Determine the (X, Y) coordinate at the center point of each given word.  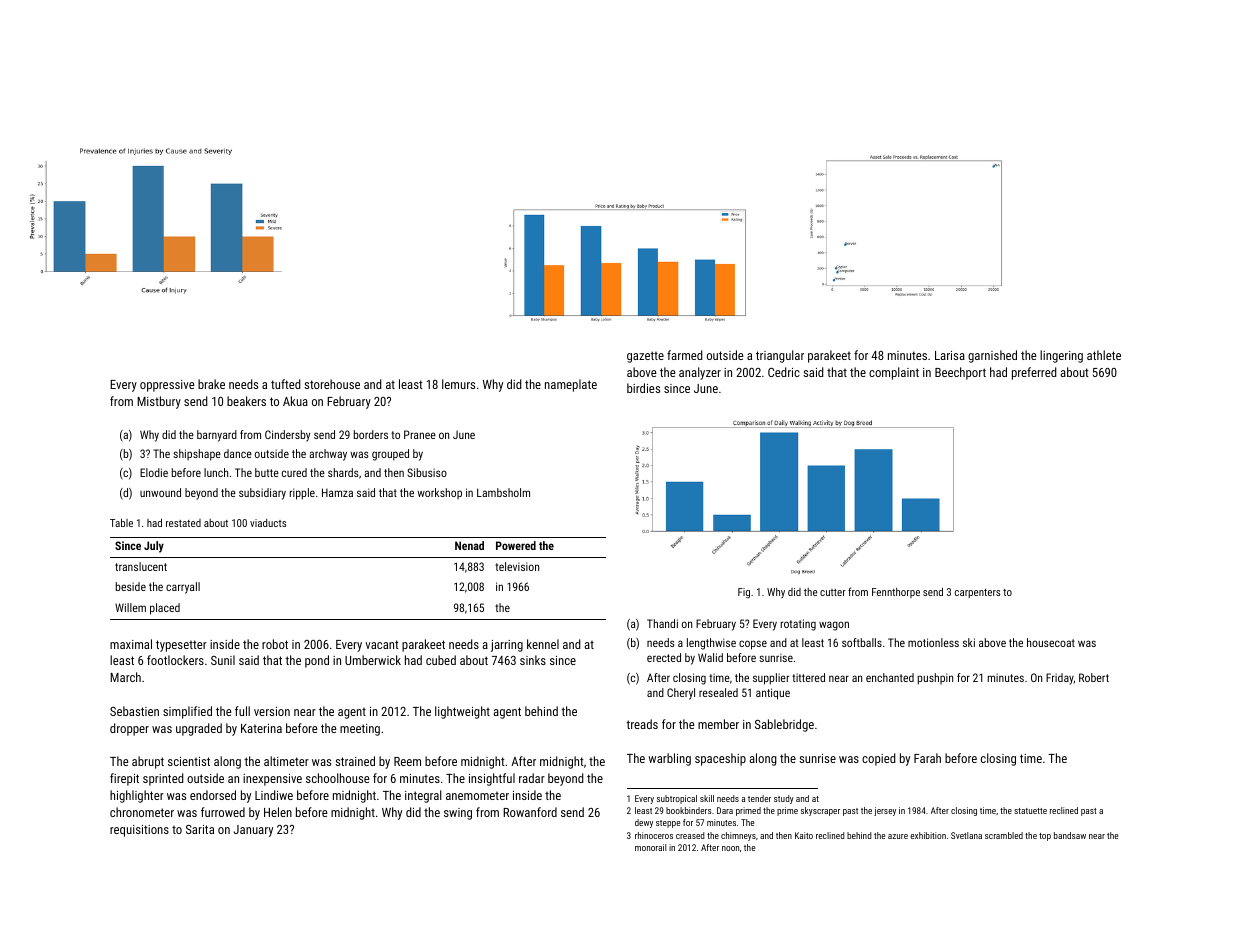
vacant (382, 644)
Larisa (950, 355)
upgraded (199, 729)
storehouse (332, 384)
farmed (685, 355)
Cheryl (681, 694)
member (718, 724)
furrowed (223, 812)
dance (238, 453)
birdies (643, 388)
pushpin (935, 679)
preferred (1034, 373)
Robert (1094, 677)
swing (458, 814)
